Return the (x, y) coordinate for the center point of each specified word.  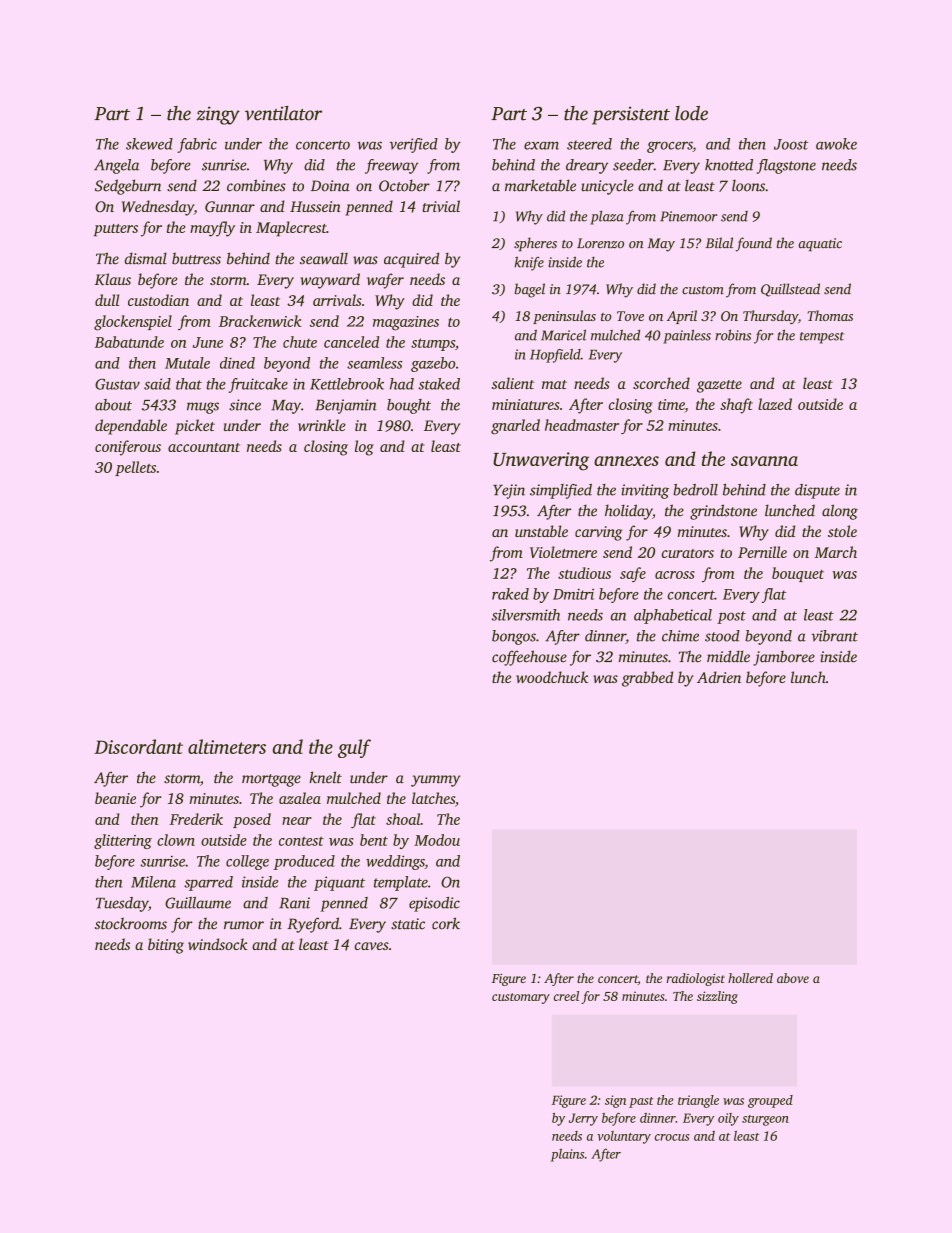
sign (615, 1101)
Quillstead (790, 290)
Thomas (830, 315)
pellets (135, 468)
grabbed (647, 679)
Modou (437, 840)
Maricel (563, 335)
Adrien (719, 677)
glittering (123, 841)
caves (372, 946)
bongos (514, 637)
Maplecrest (291, 229)
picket (195, 427)
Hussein (315, 206)
